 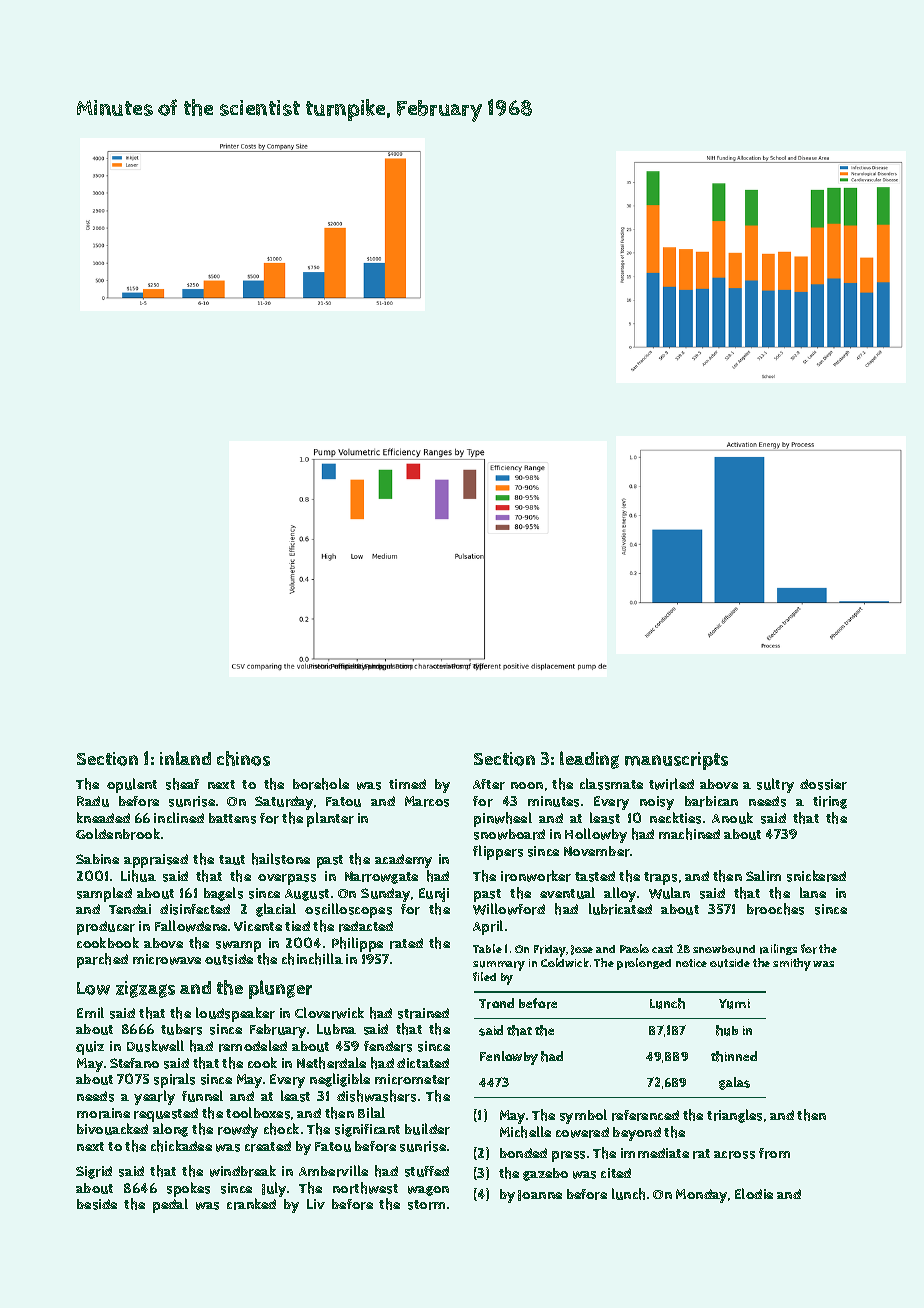 What do you see at coordinates (754, 1193) in the page?
I see `Elodie` at bounding box center [754, 1193].
